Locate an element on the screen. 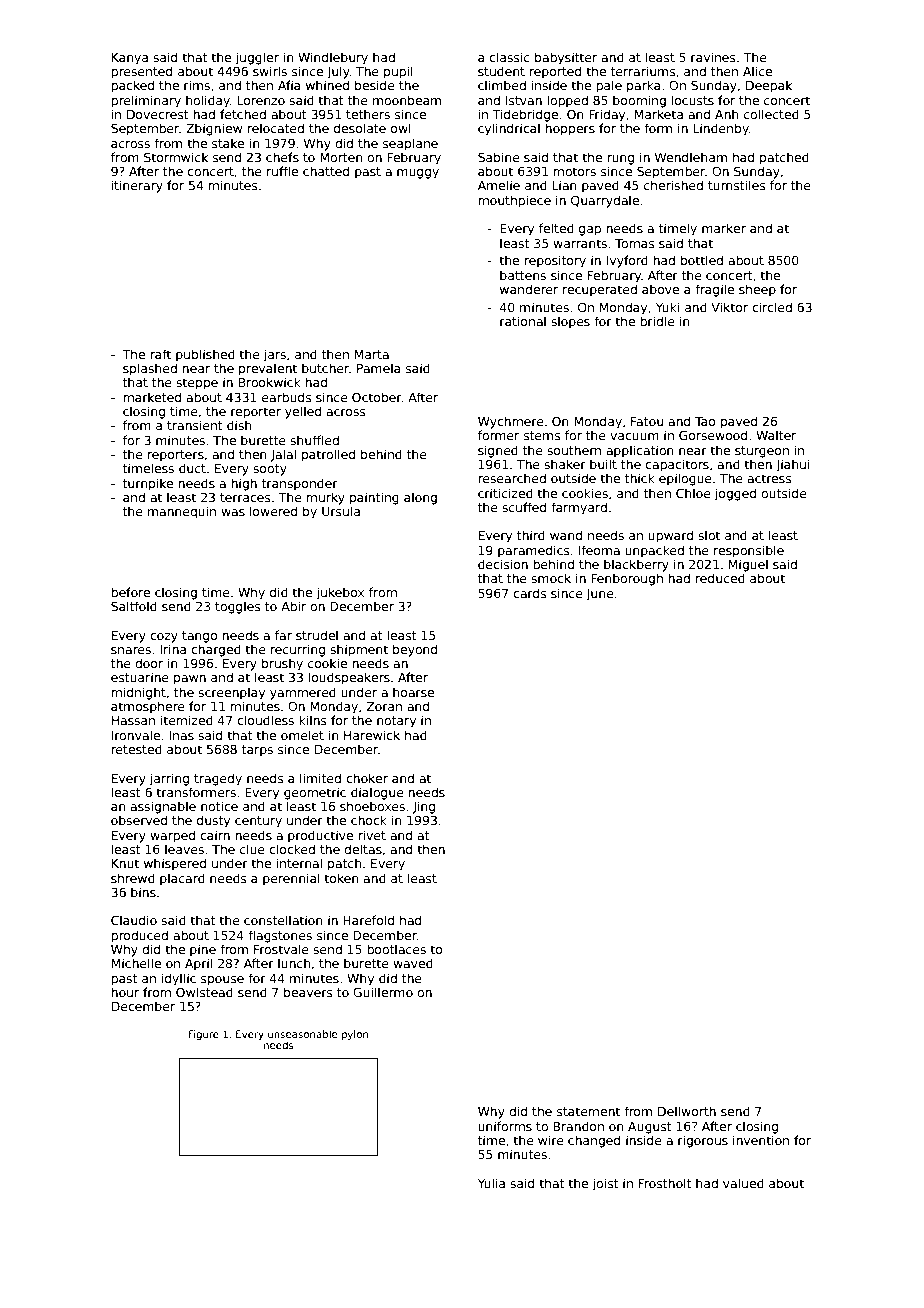 Image resolution: width=924 pixels, height=1308 pixels. June is located at coordinates (600, 595).
